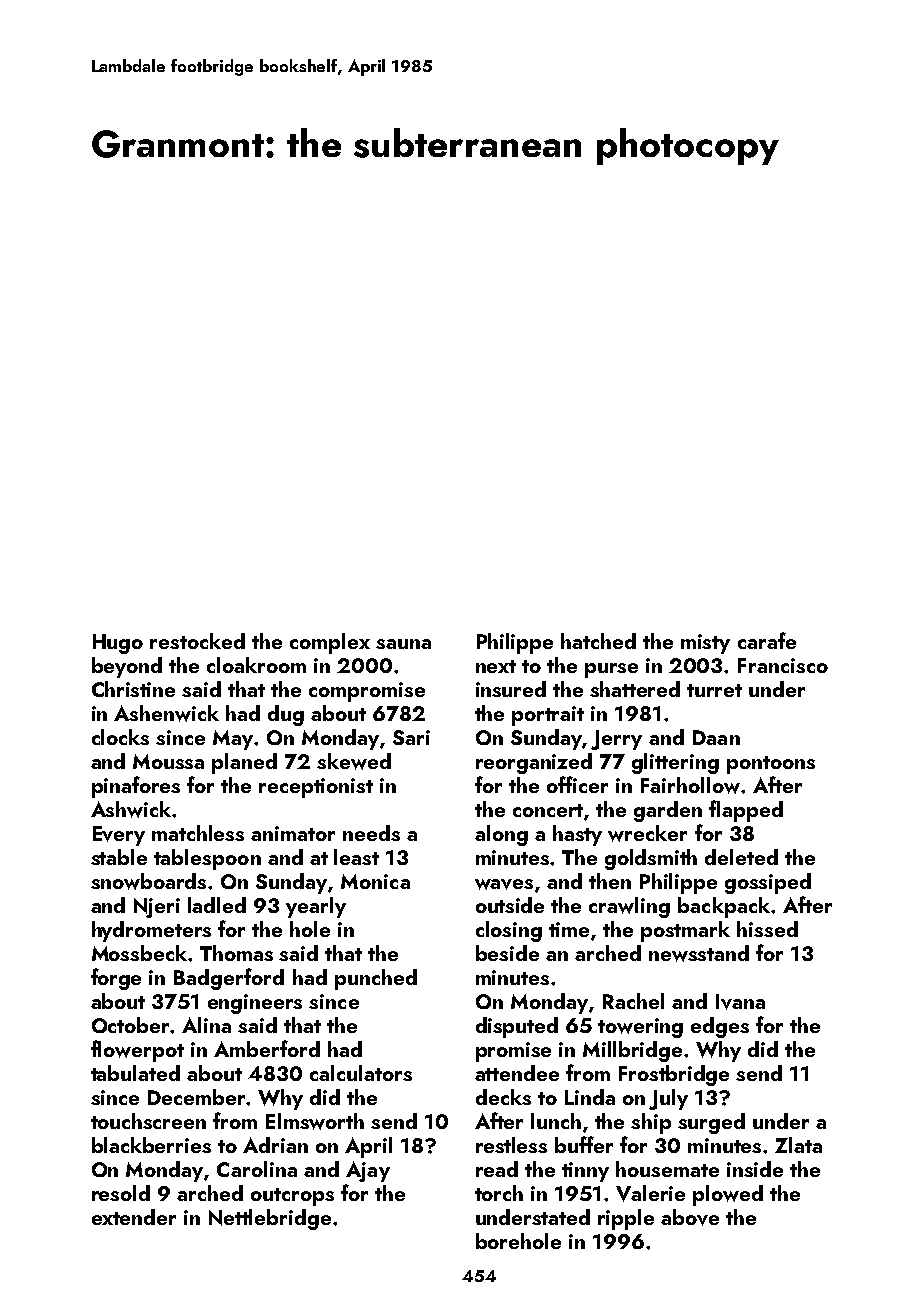 Image resolution: width=924 pixels, height=1314 pixels. What do you see at coordinates (767, 929) in the screenshot?
I see `hissed` at bounding box center [767, 929].
